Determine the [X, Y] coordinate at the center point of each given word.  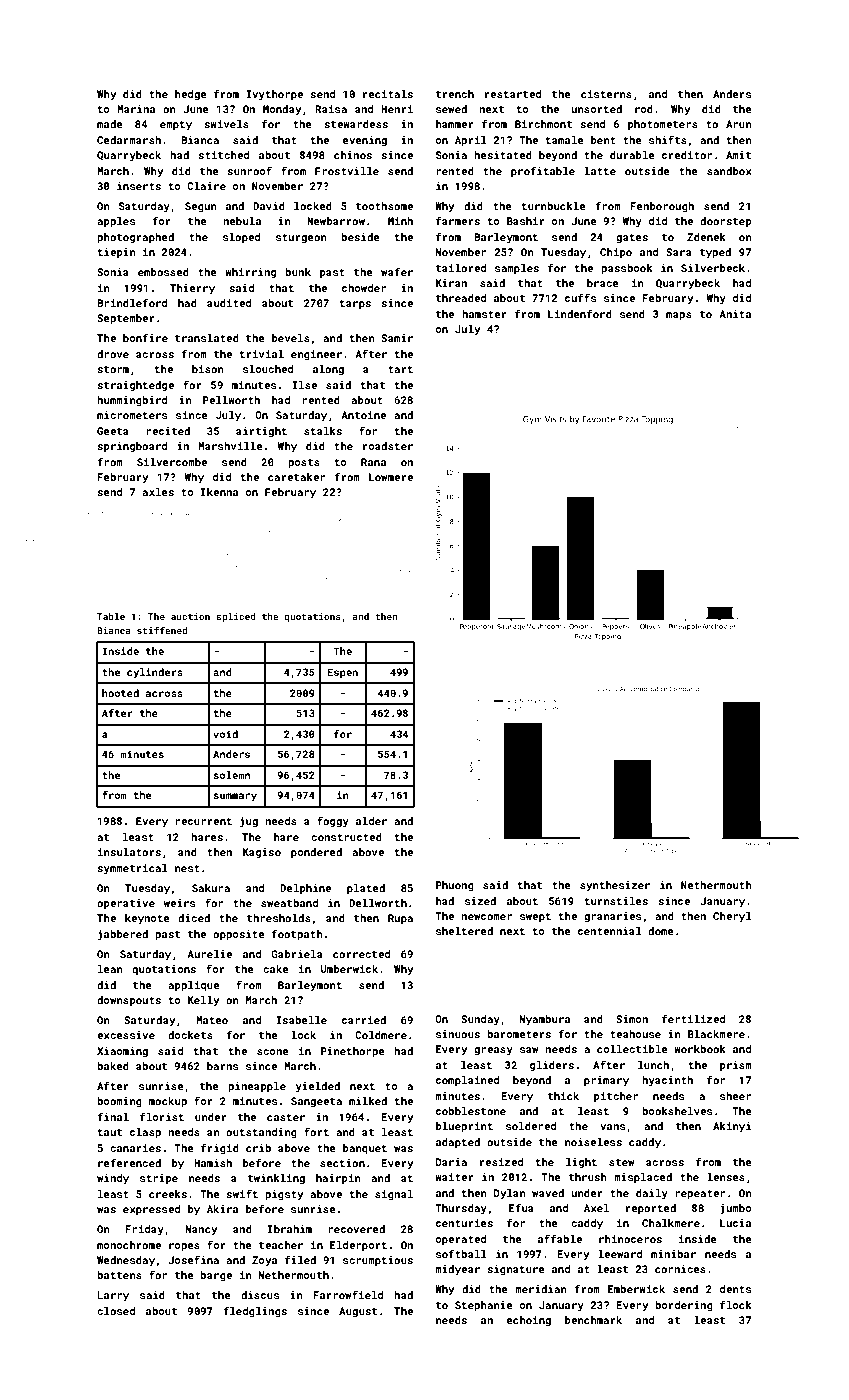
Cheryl [732, 917]
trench [455, 94]
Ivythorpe [274, 95]
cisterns [606, 94]
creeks [168, 1194]
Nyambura [545, 1020]
